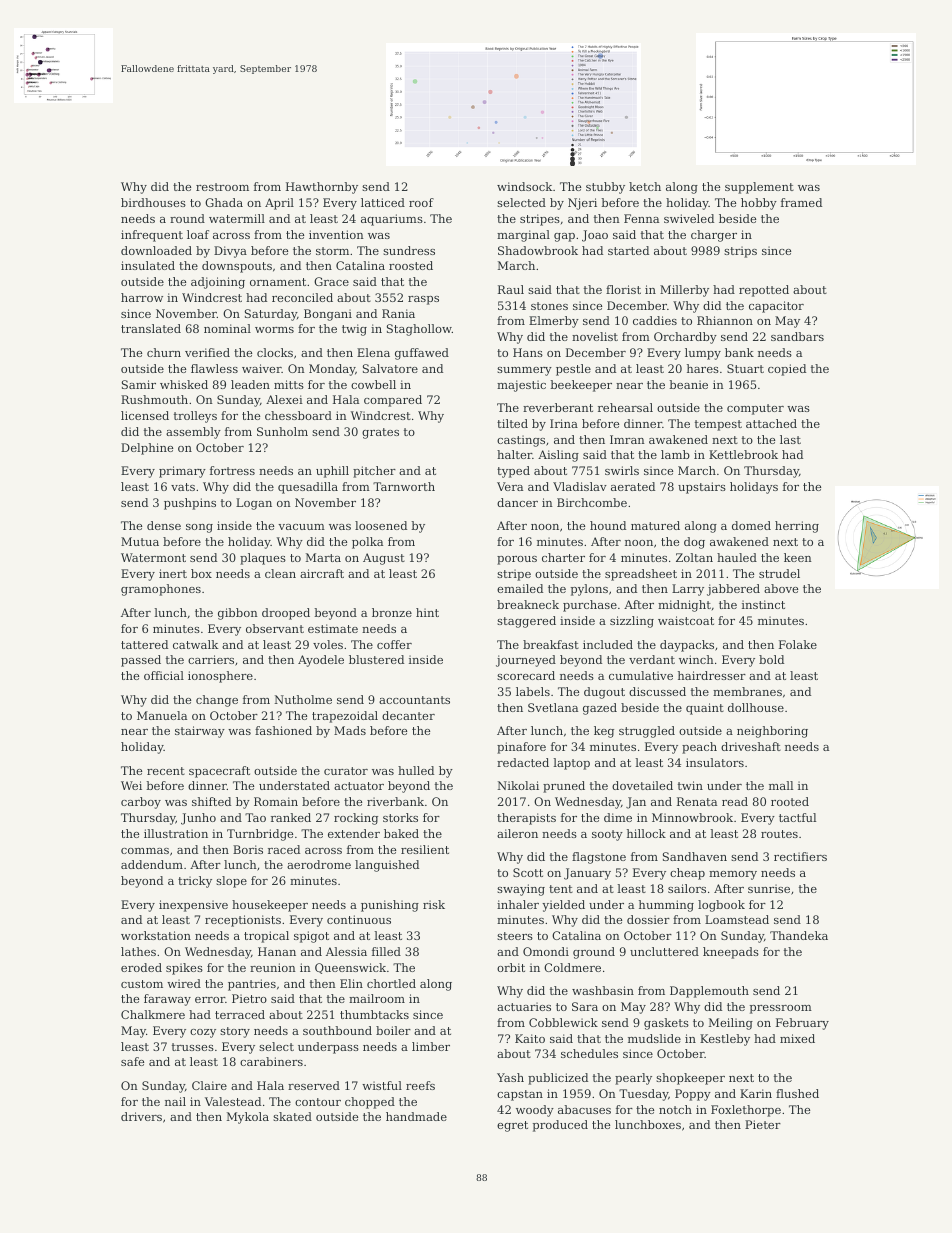  Describe the element at coordinates (797, 1093) in the image. I see `flushed` at that location.
